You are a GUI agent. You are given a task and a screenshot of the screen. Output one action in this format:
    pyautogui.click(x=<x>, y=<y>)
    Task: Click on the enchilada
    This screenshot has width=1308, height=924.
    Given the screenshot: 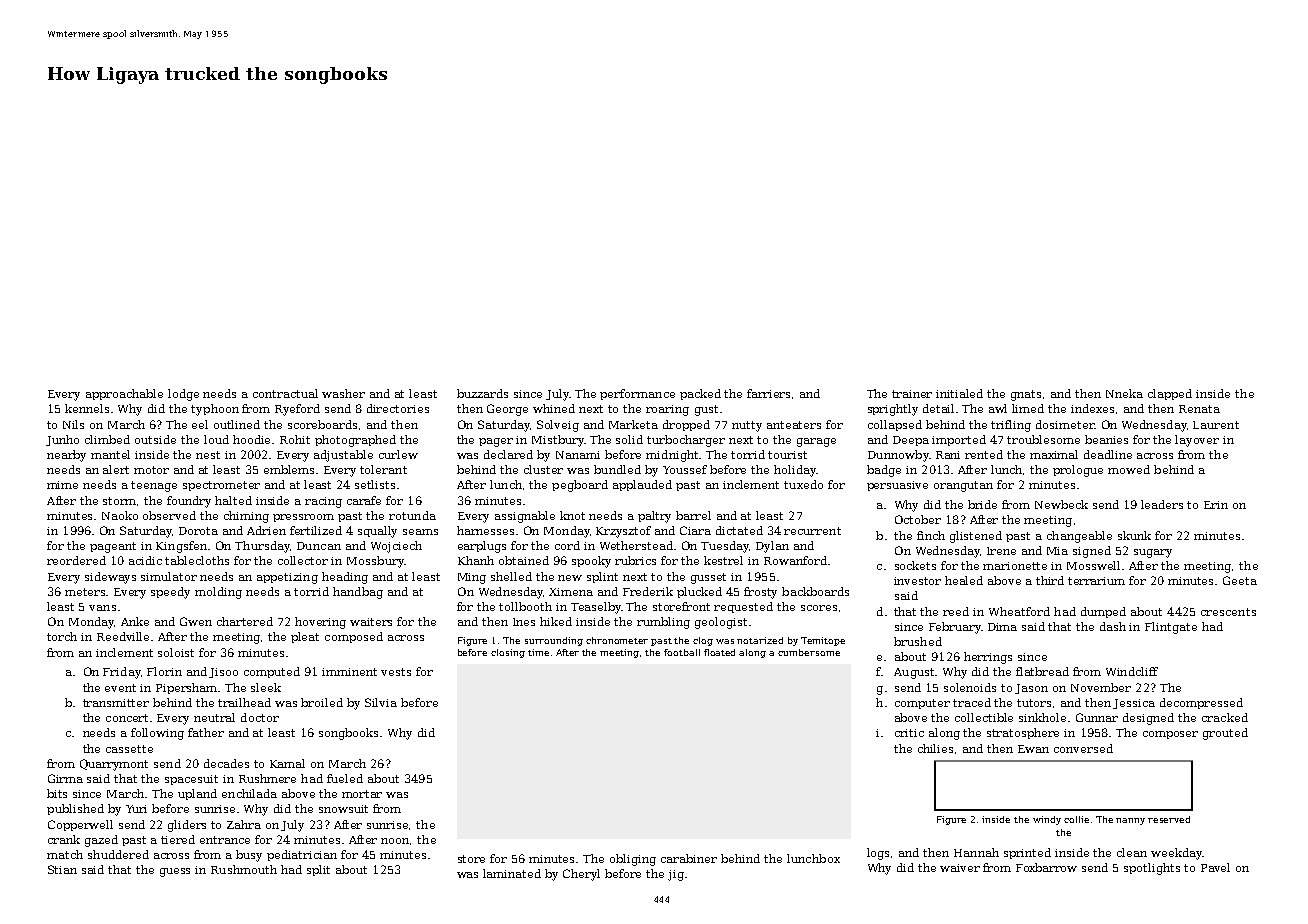 What is the action you would take?
    pyautogui.click(x=249, y=793)
